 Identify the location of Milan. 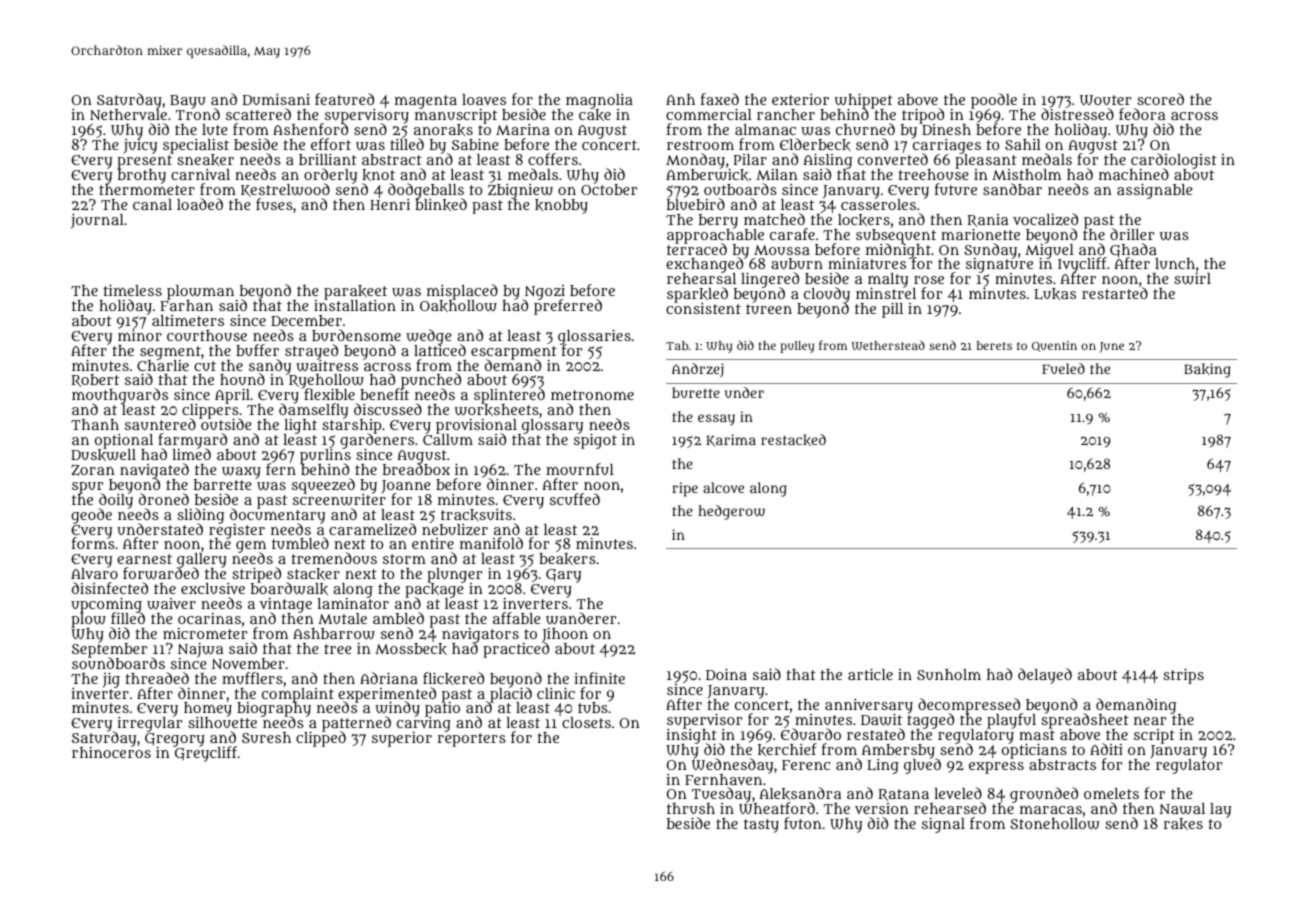
(777, 174).
